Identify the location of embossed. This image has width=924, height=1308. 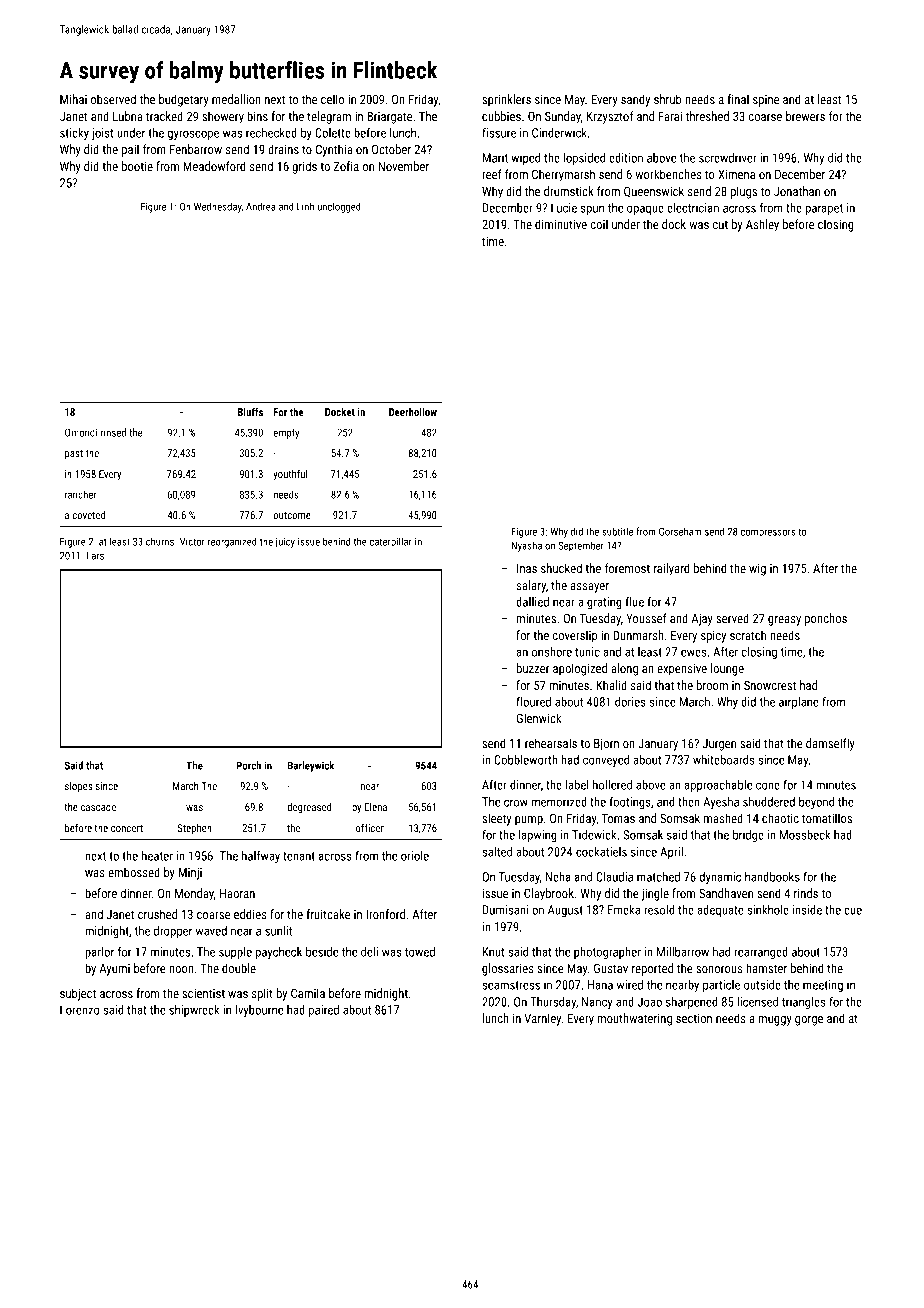
(134, 872).
